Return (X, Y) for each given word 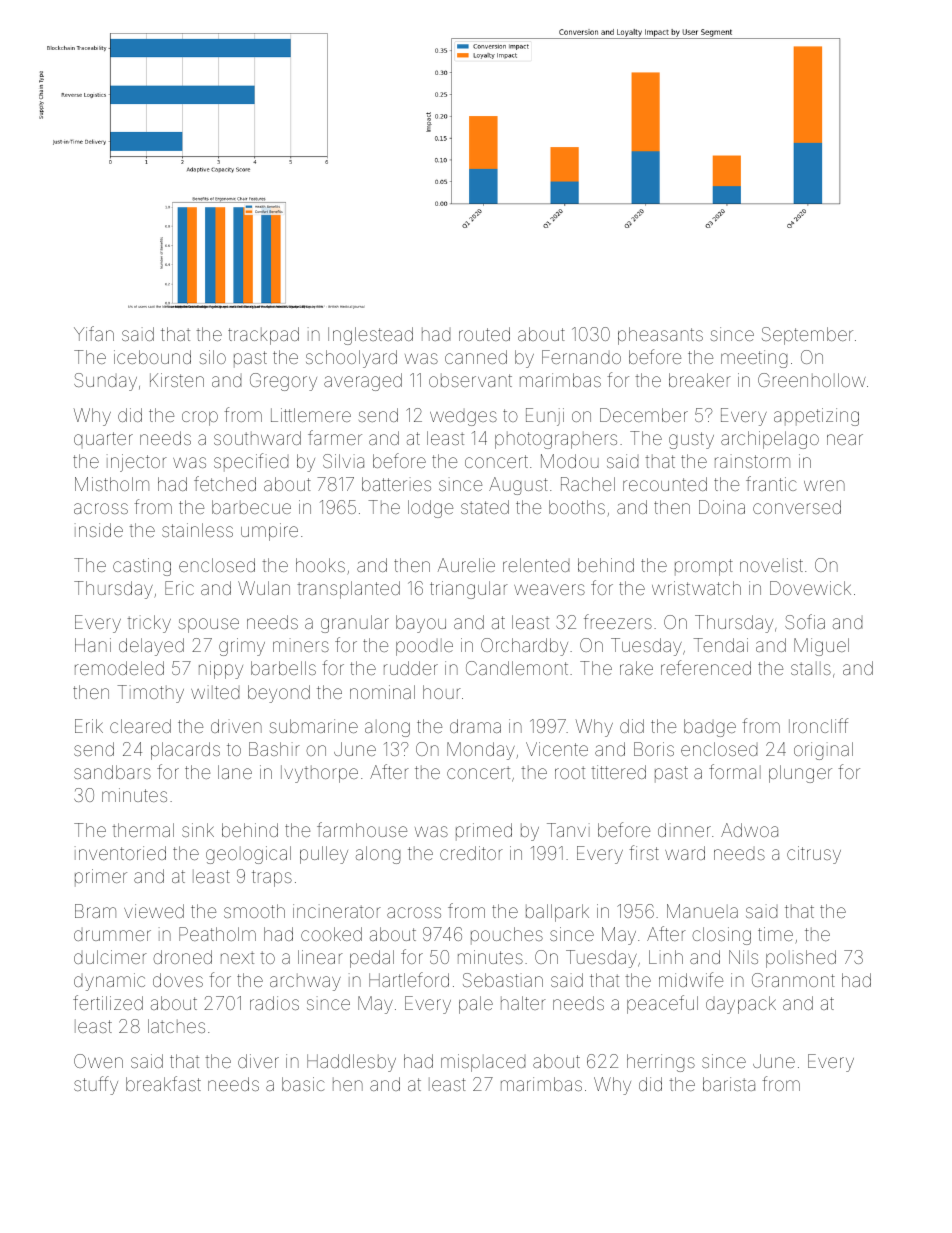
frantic (771, 483)
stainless (197, 530)
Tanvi (568, 830)
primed (484, 831)
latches (176, 1026)
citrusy (814, 855)
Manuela (702, 911)
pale (476, 1005)
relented (536, 565)
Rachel (588, 484)
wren (824, 485)
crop (200, 418)
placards (185, 751)
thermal (143, 830)
